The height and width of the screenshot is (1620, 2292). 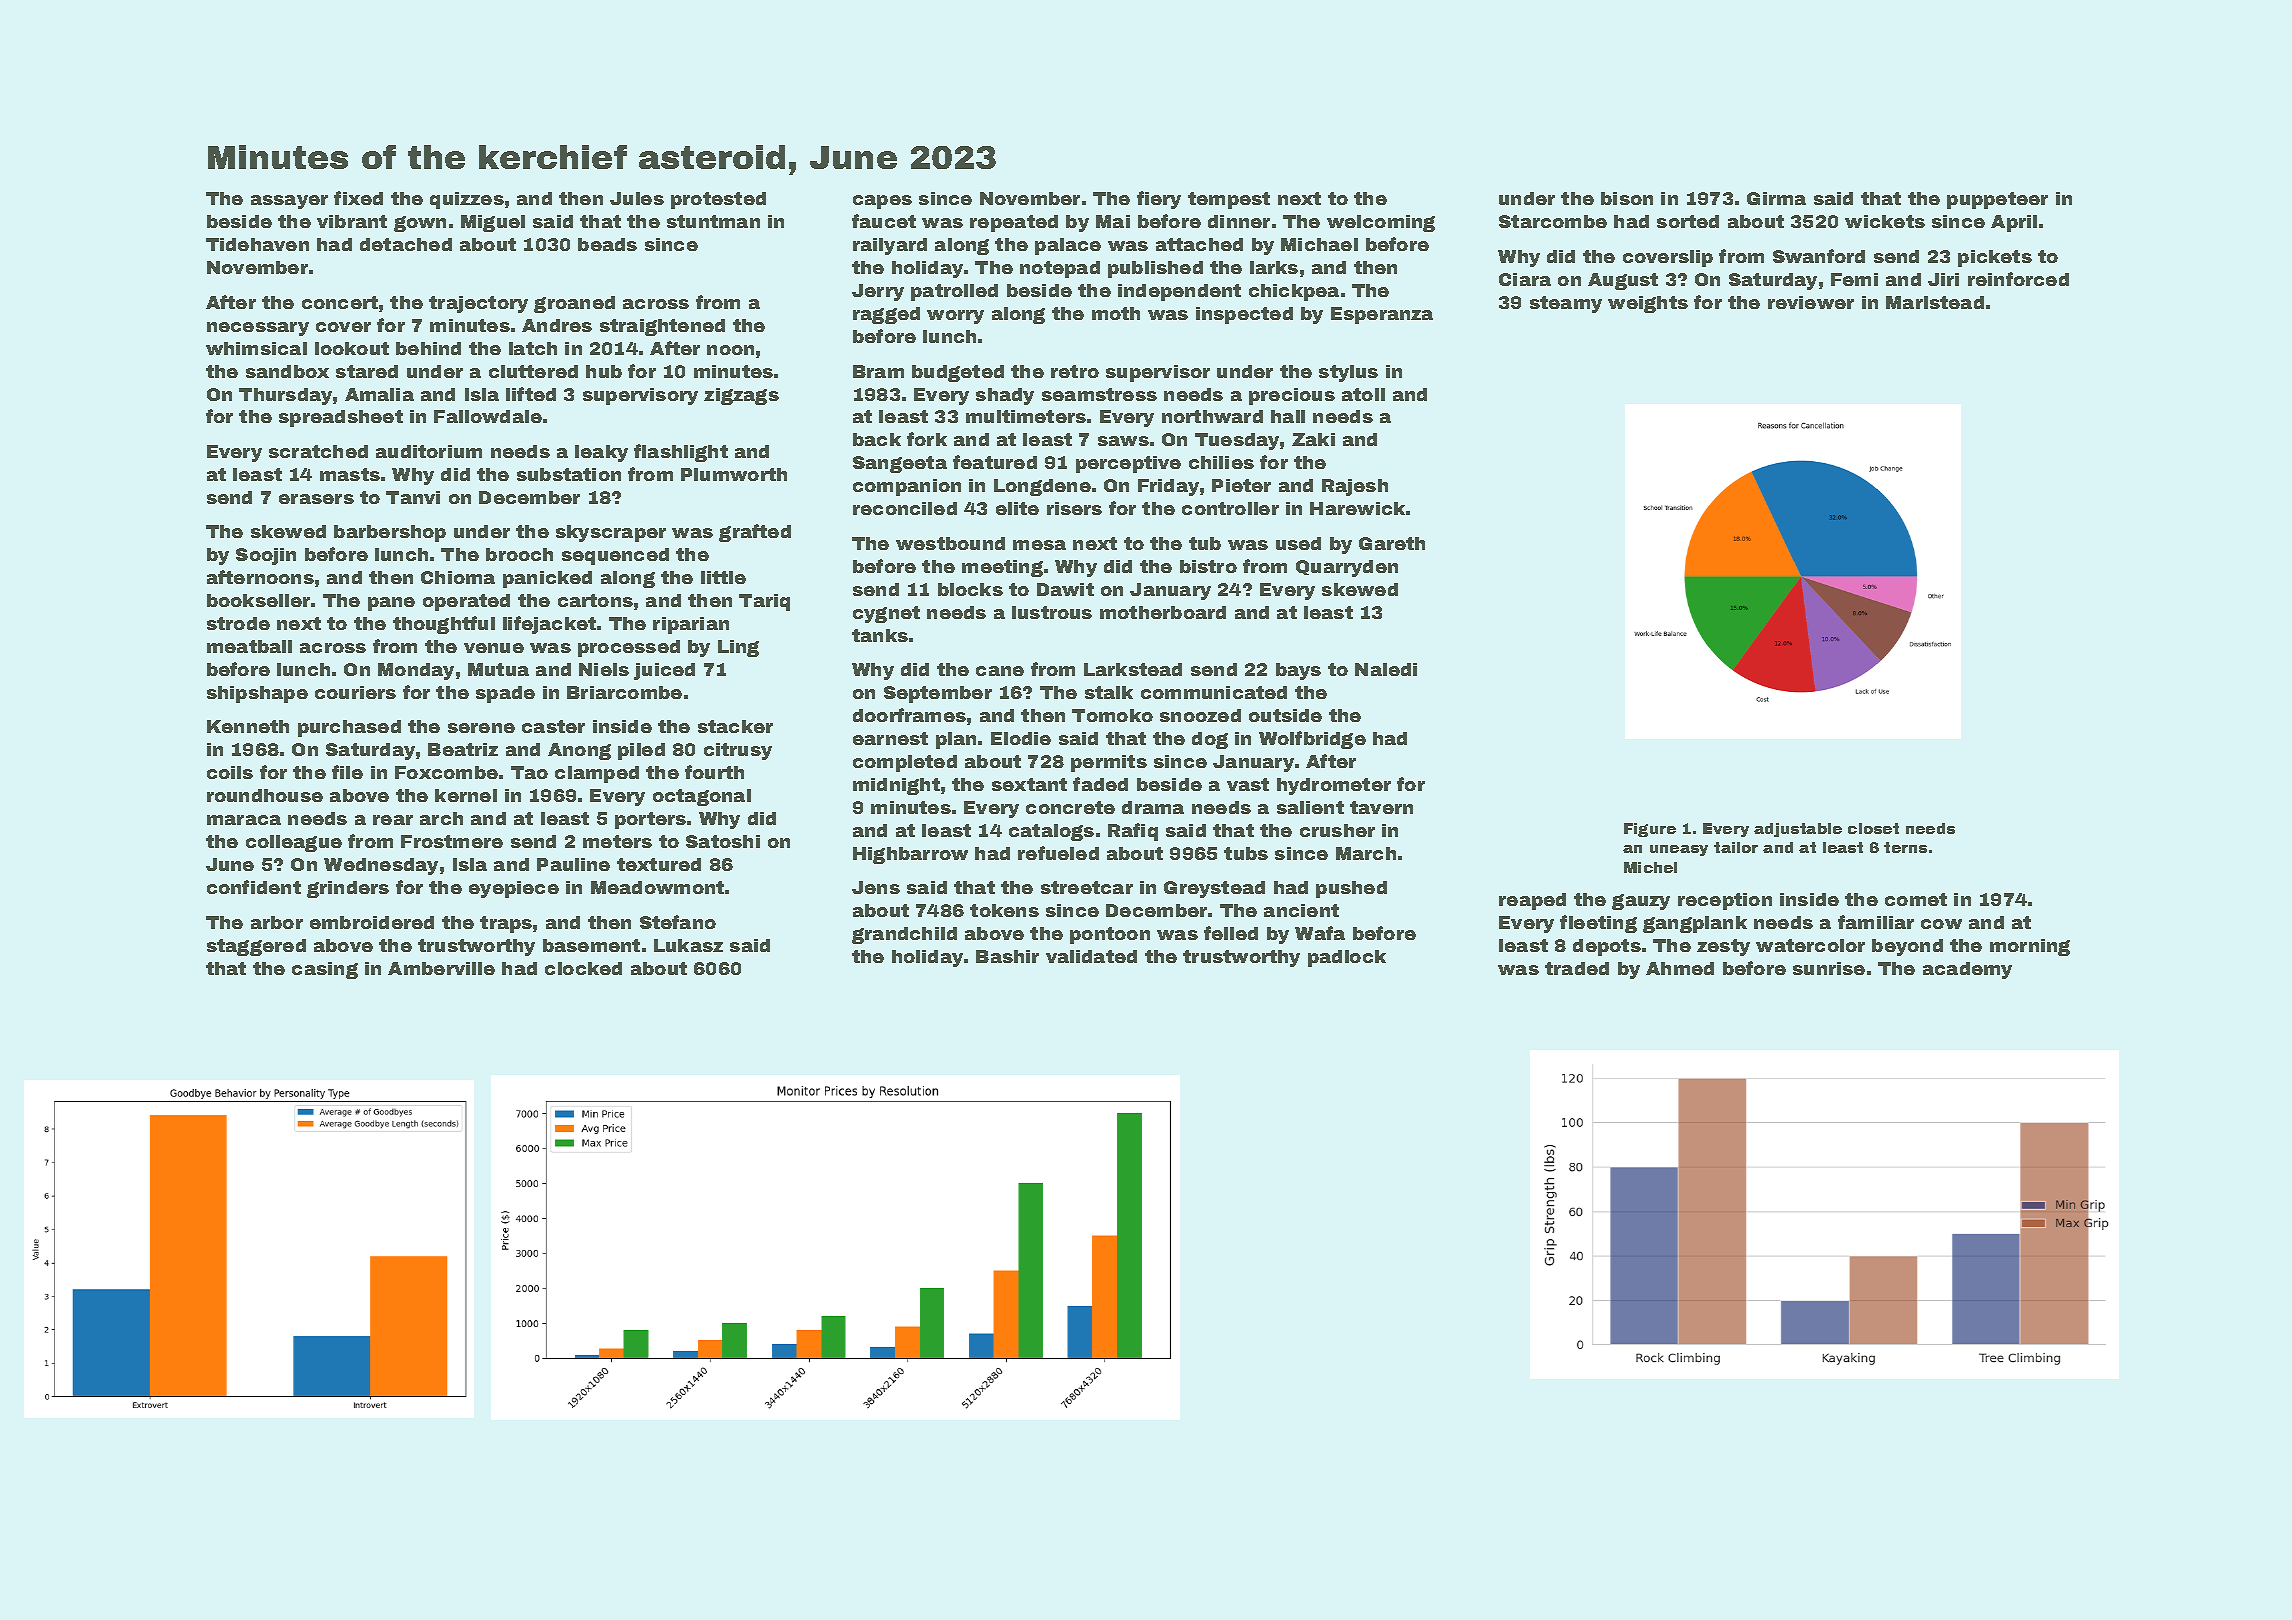 What do you see at coordinates (1935, 302) in the screenshot?
I see `Marlstead` at bounding box center [1935, 302].
